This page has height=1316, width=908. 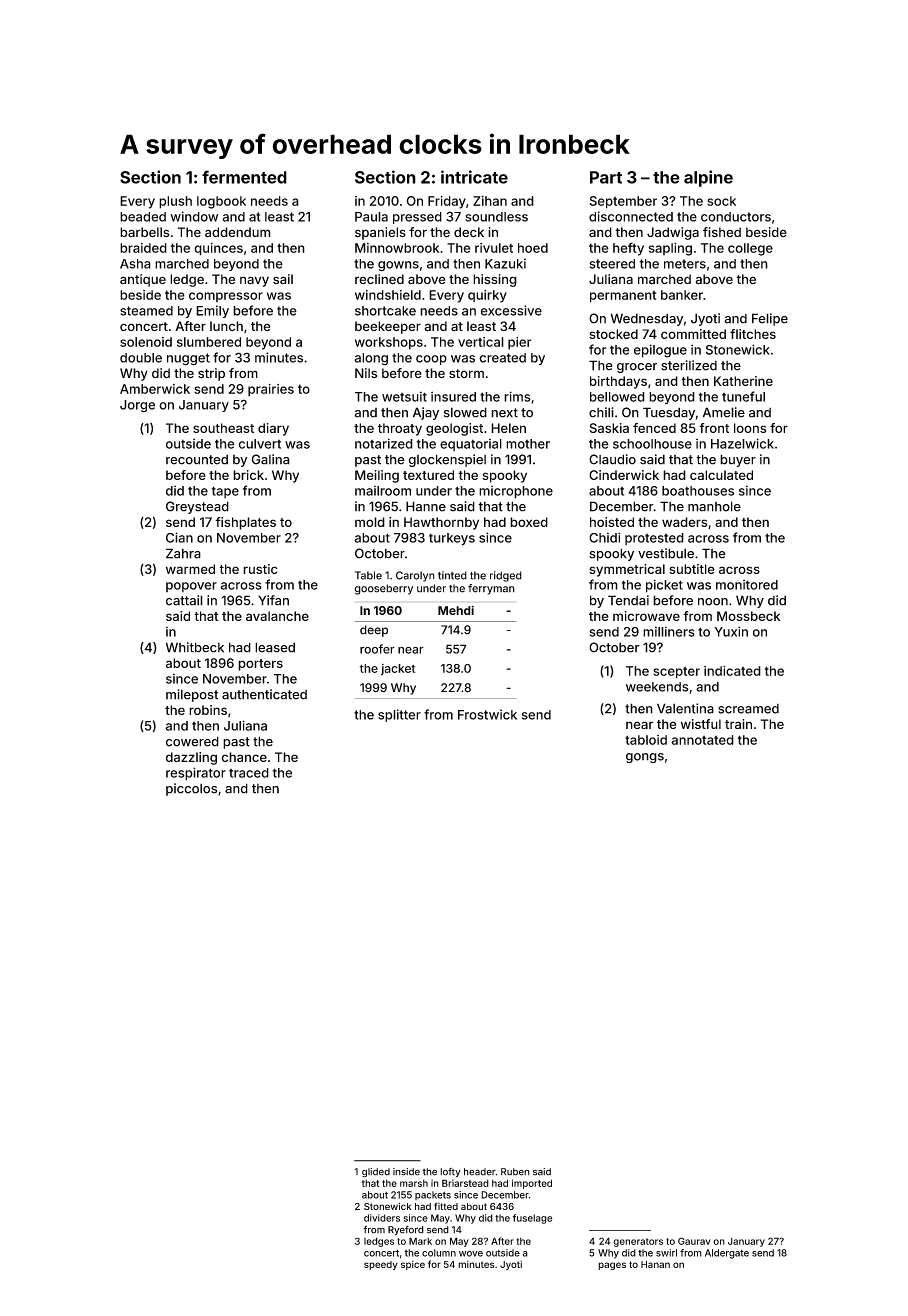 What do you see at coordinates (452, 539) in the page?
I see `turkeys` at bounding box center [452, 539].
